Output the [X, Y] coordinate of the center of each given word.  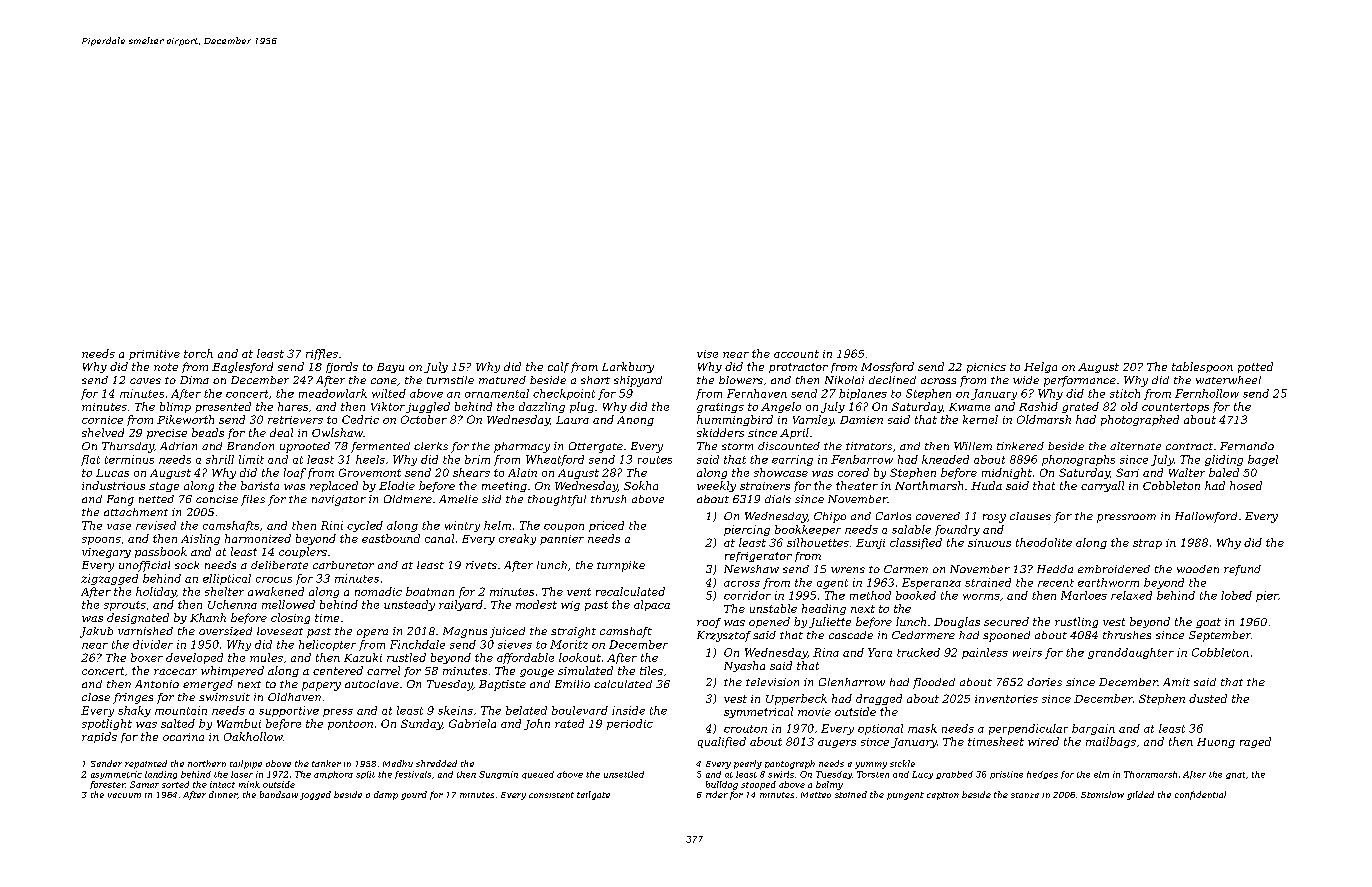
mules [266, 657]
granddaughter [1131, 653]
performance [1080, 381]
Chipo [830, 517]
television [772, 682]
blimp [175, 407]
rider [717, 794]
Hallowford [1206, 517]
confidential [1200, 795]
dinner [223, 794]
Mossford [887, 367]
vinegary [106, 553]
